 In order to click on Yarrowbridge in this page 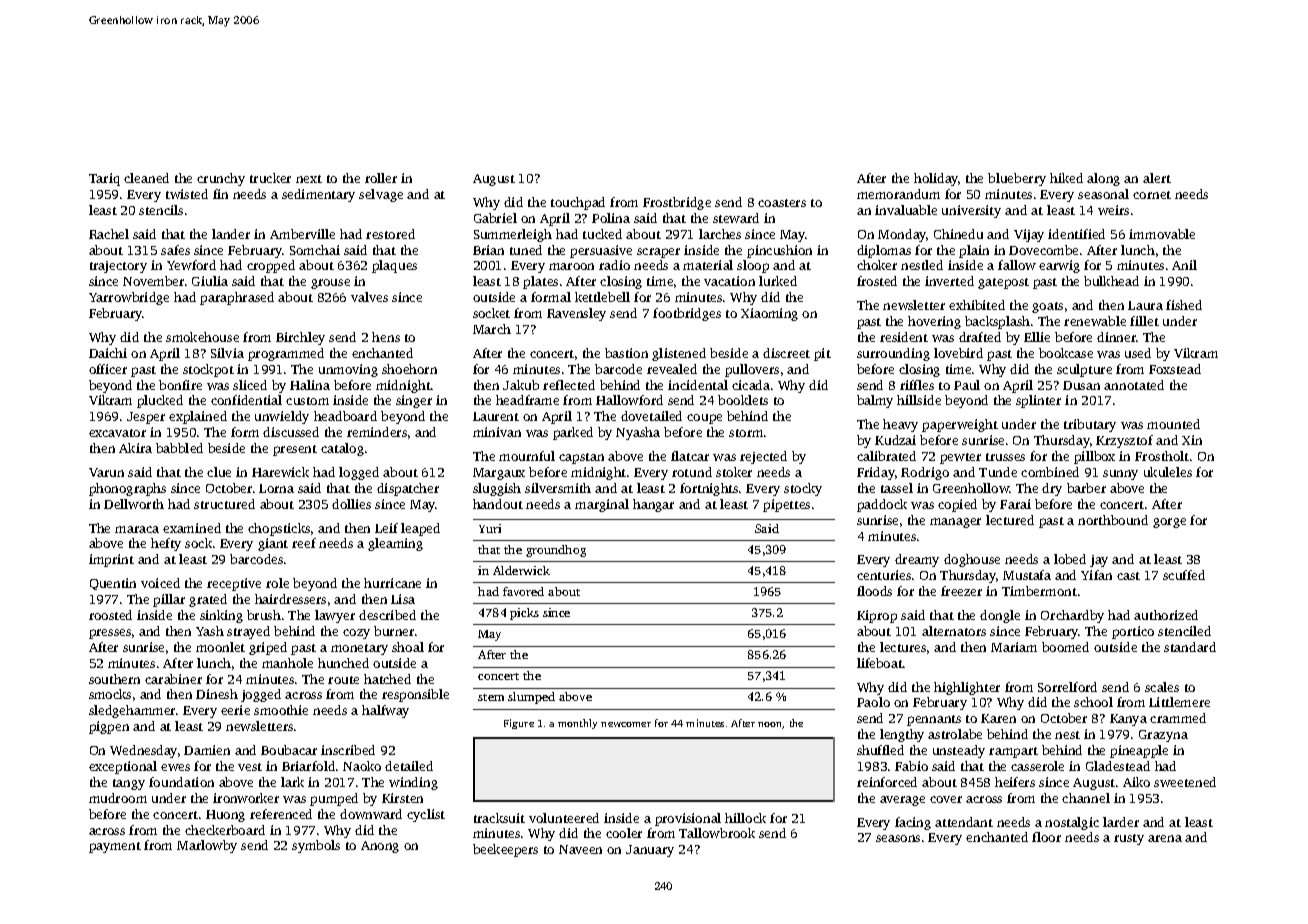, I will do `click(129, 298)`.
